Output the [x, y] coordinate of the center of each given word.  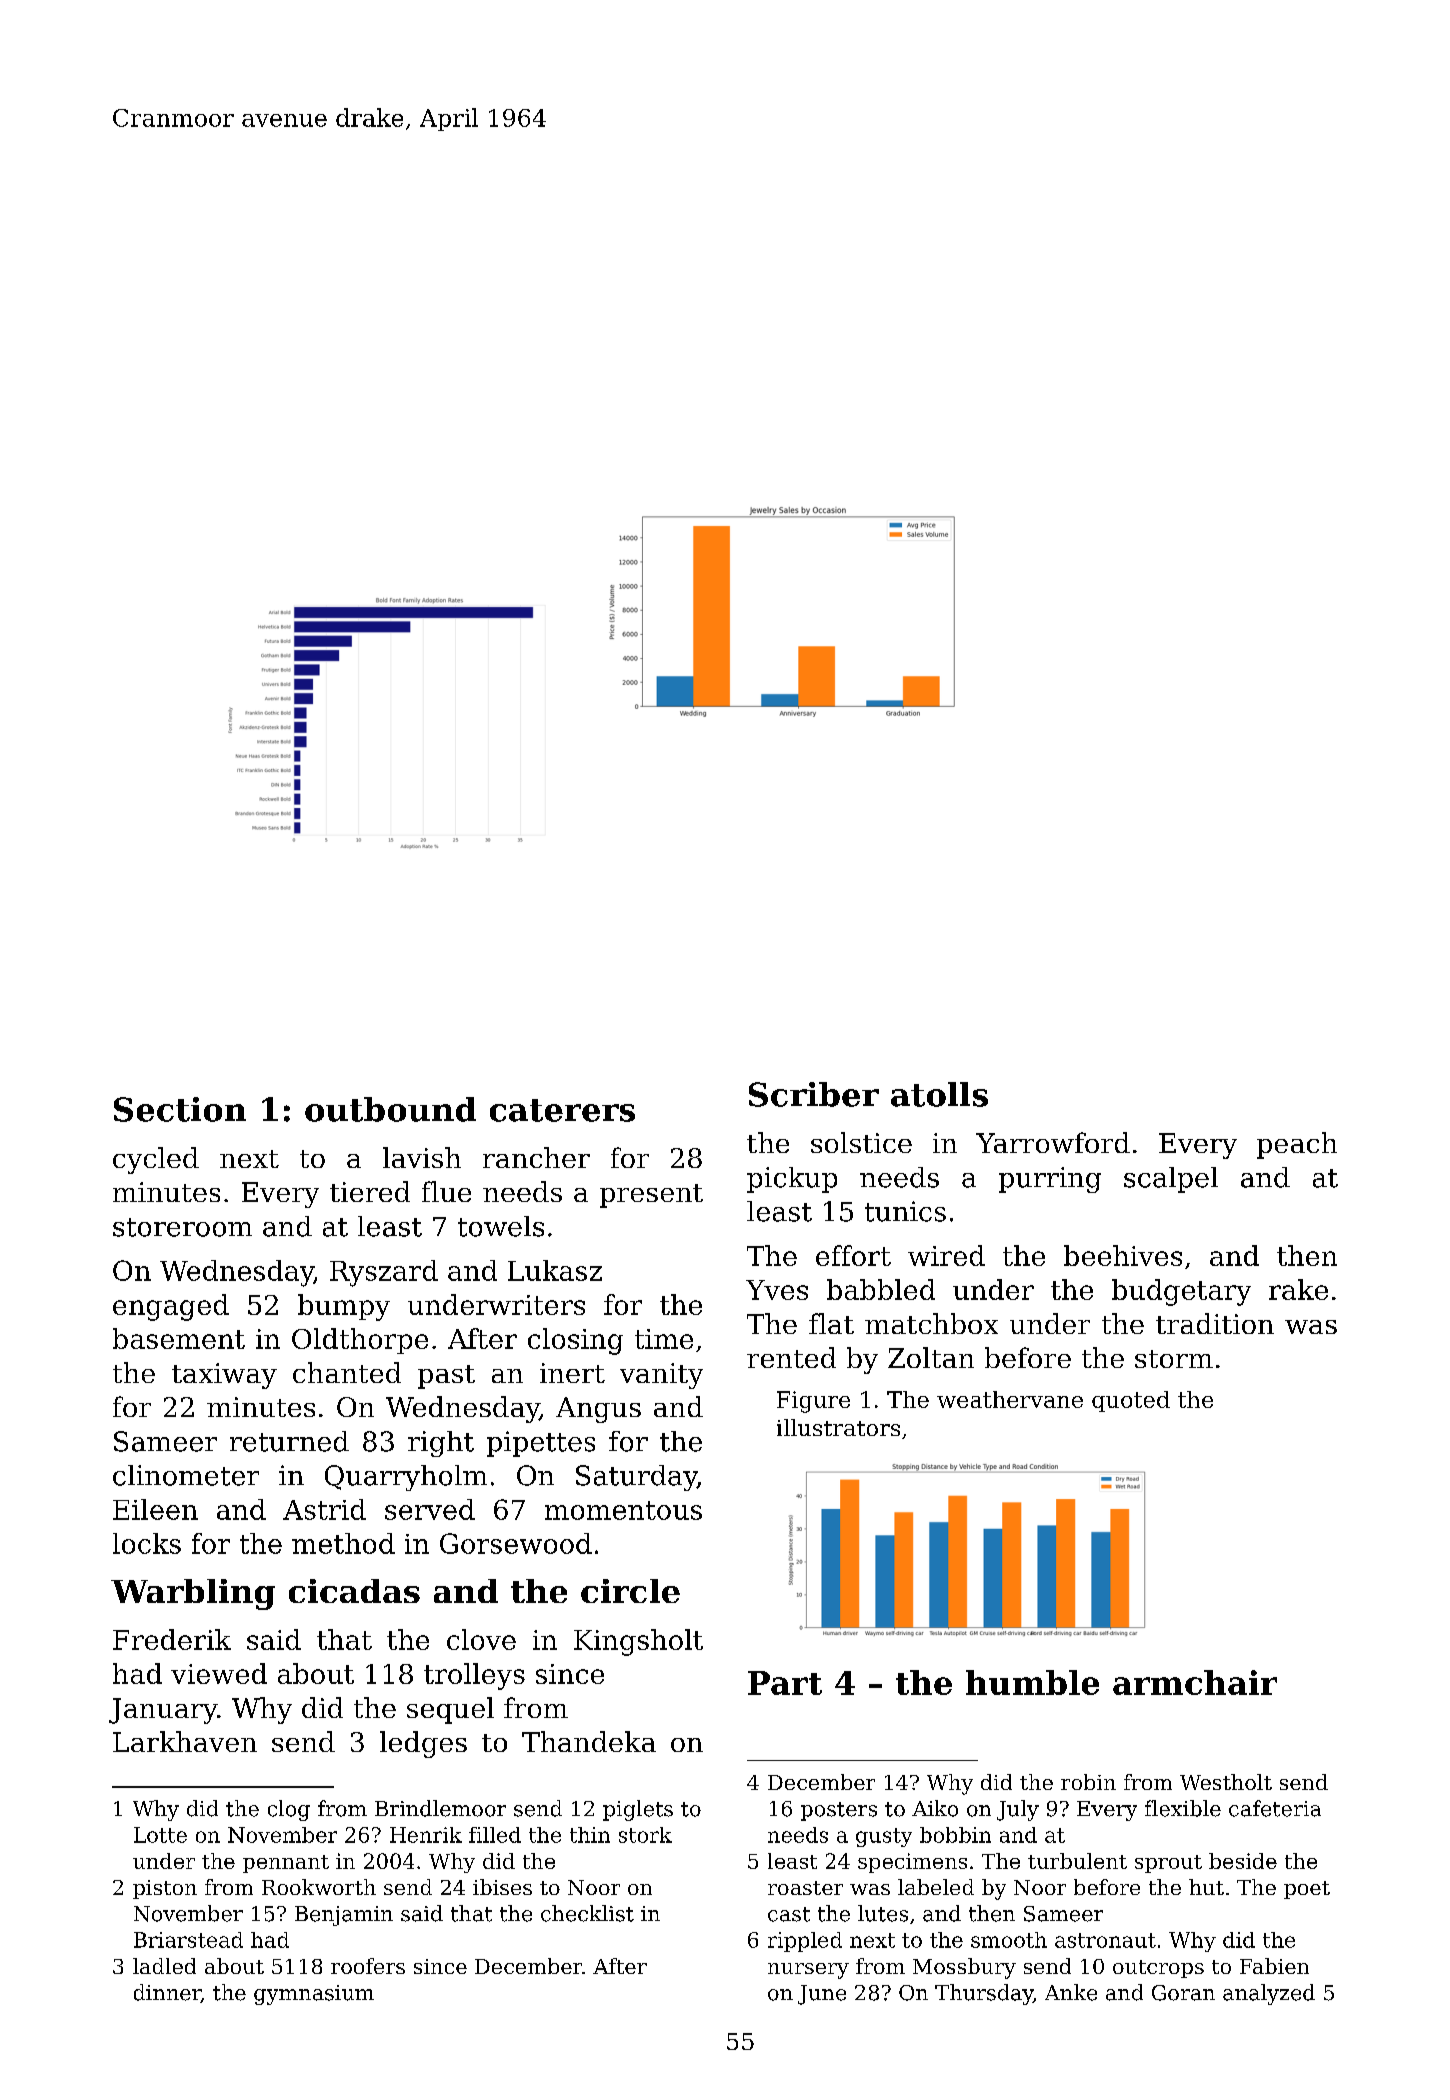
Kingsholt [638, 1642]
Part [785, 1683]
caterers [562, 1110]
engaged [171, 1307]
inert [572, 1373]
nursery [808, 1971]
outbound [390, 1109]
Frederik [172, 1639]
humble [1032, 1682]
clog [289, 1810]
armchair [1195, 1682]
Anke [1071, 1992]
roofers [368, 1966]
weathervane [1010, 1399]
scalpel [1171, 1180]
